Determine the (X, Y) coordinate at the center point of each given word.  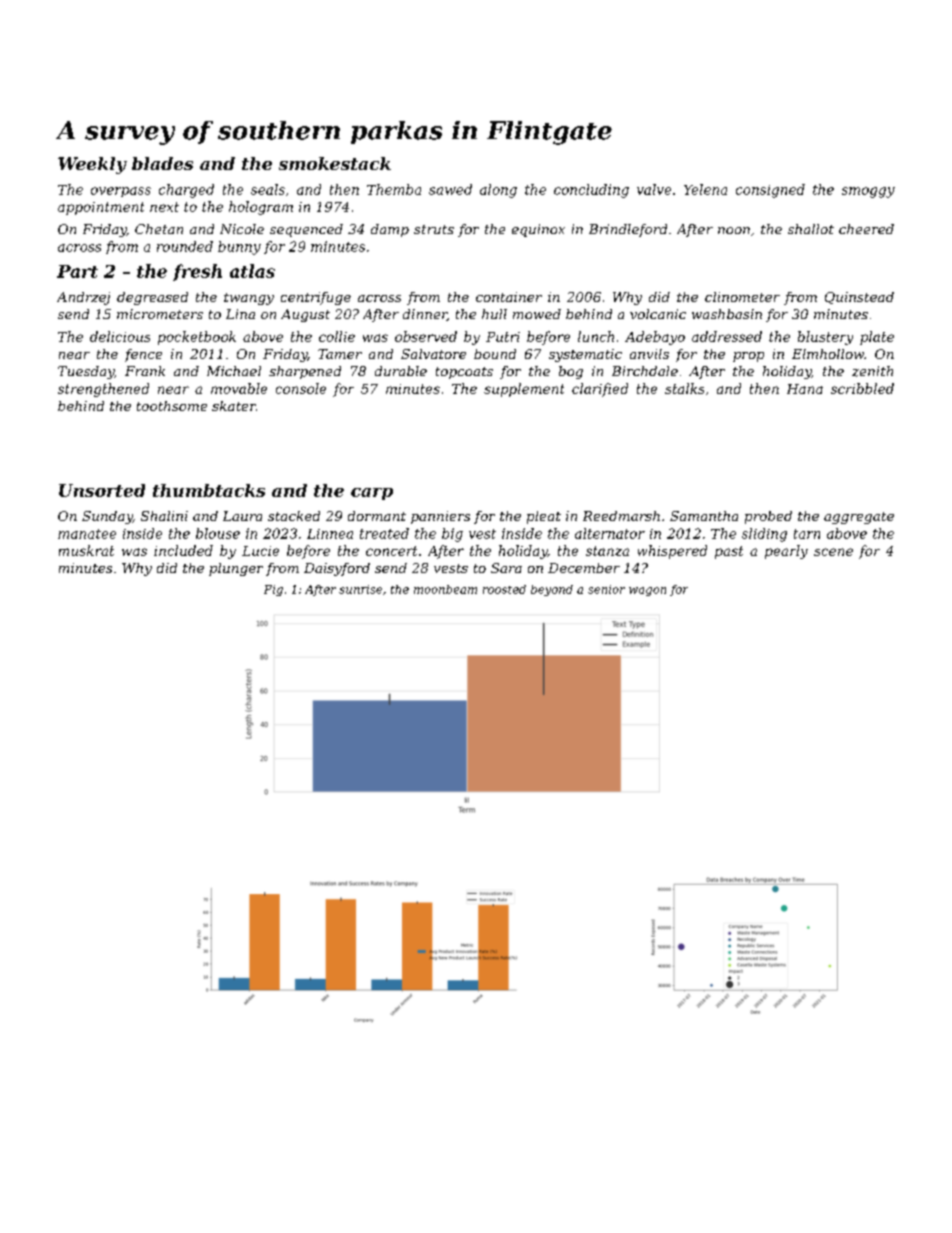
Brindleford (628, 230)
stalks (684, 388)
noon (734, 230)
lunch (596, 336)
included (183, 550)
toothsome (172, 406)
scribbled (862, 388)
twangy (249, 299)
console (301, 388)
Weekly (92, 165)
